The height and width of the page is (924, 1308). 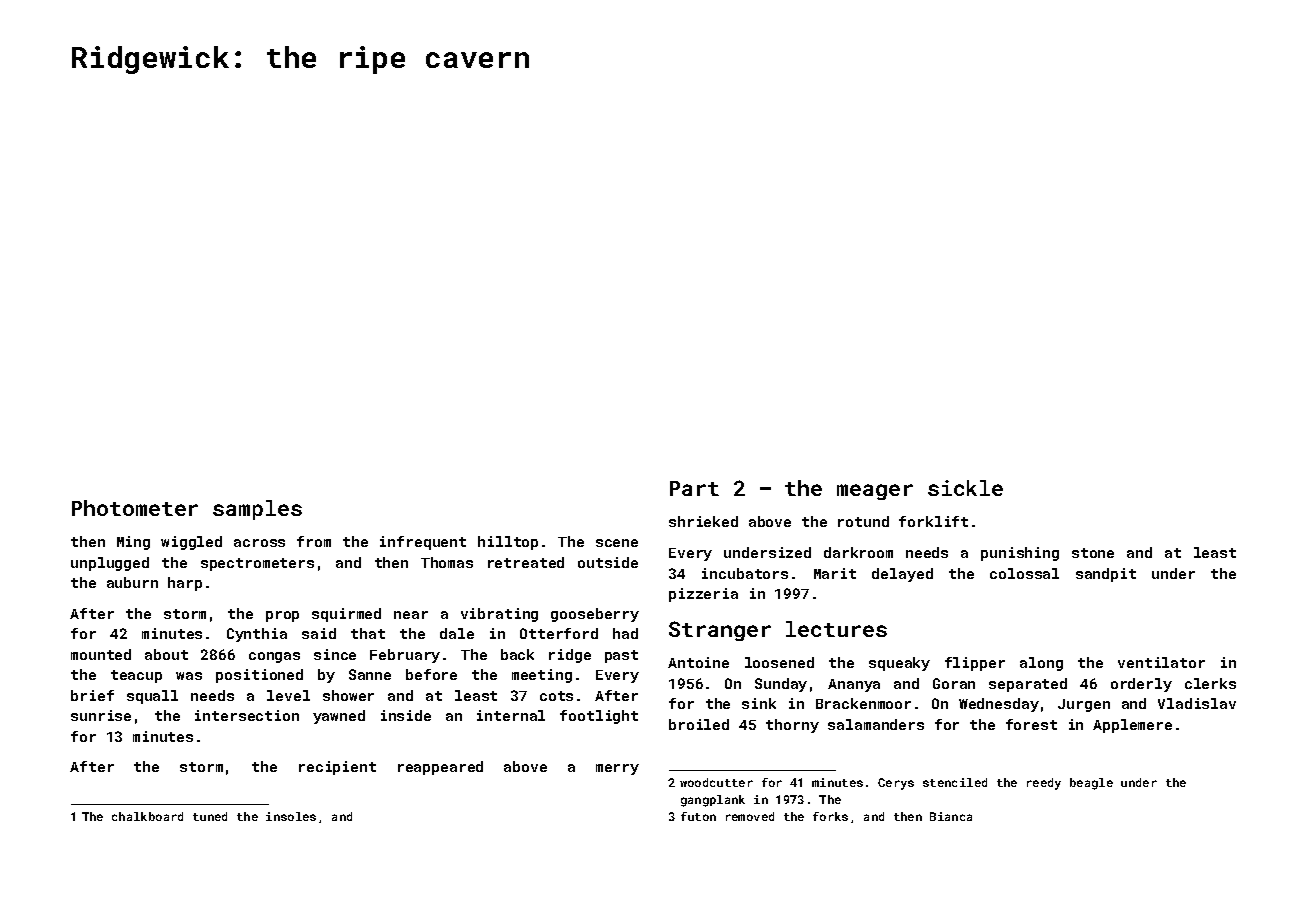 What do you see at coordinates (1106, 575) in the page?
I see `sandpit` at bounding box center [1106, 575].
